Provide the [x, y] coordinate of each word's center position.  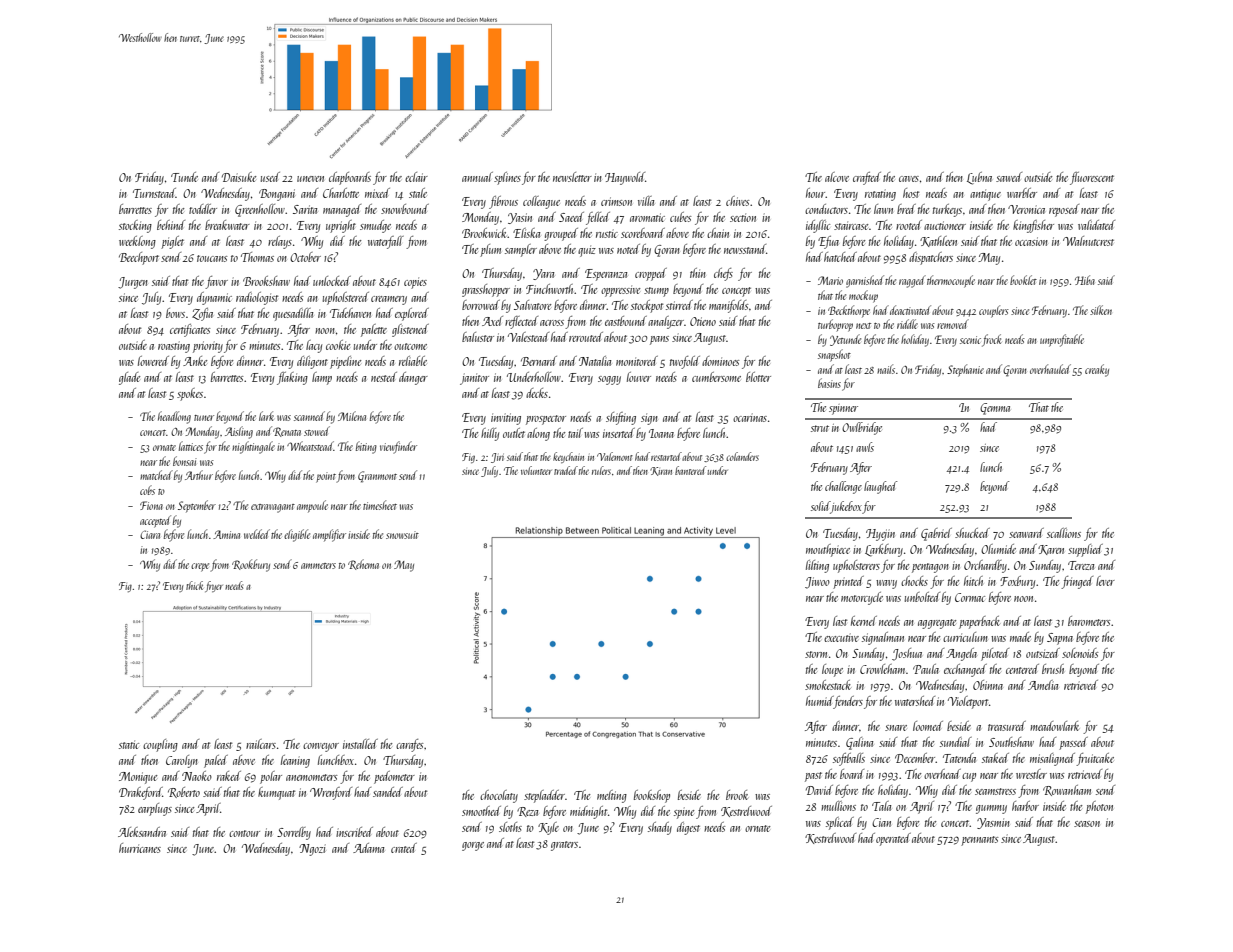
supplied [1085, 550]
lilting [817, 566]
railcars [261, 744]
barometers [1089, 621]
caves [909, 179]
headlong [174, 417]
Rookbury [251, 565]
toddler [203, 209]
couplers [994, 311]
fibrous [503, 202]
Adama [368, 848]
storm [816, 654]
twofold [685, 362]
